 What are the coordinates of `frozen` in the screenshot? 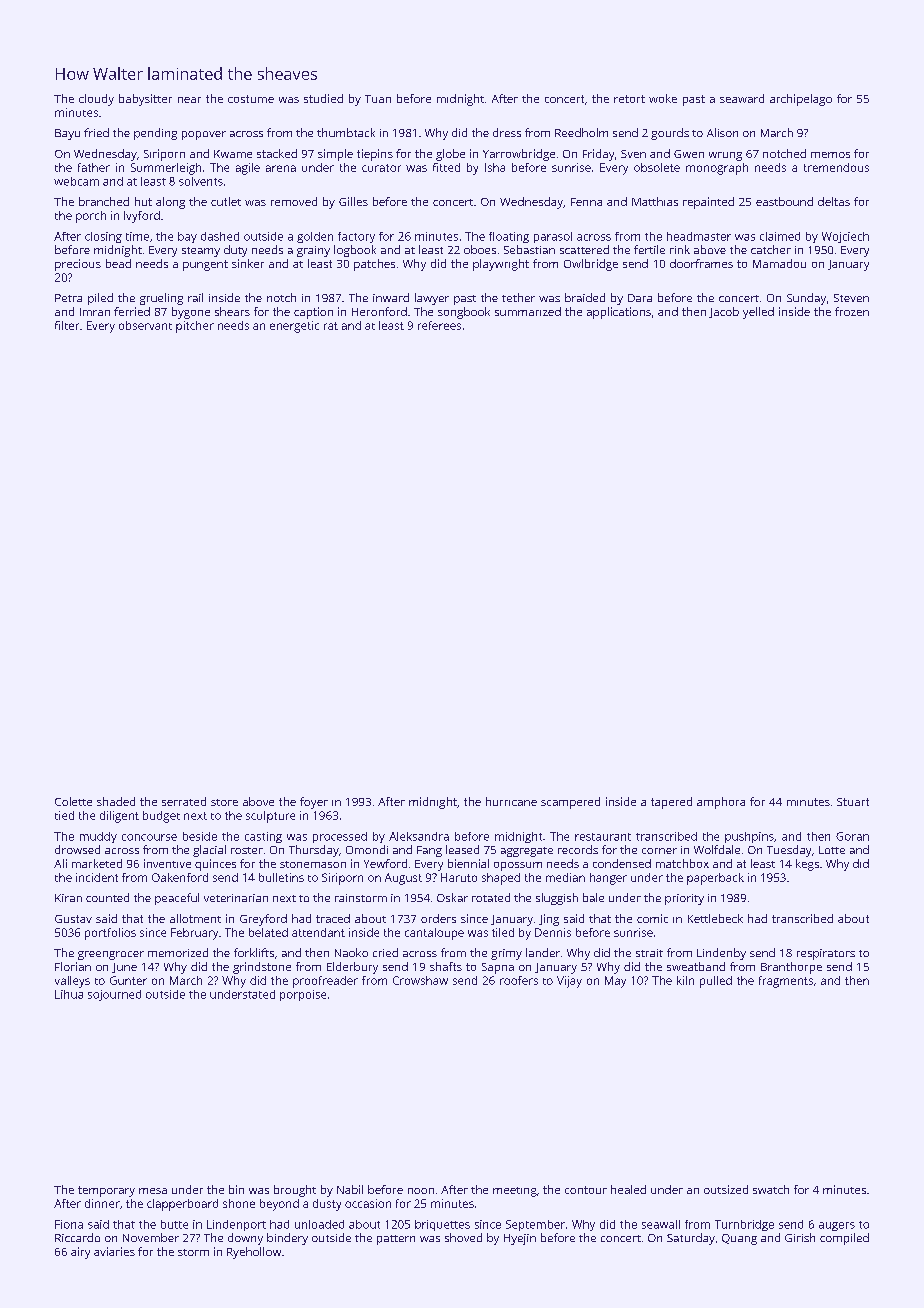 It's located at (852, 311).
